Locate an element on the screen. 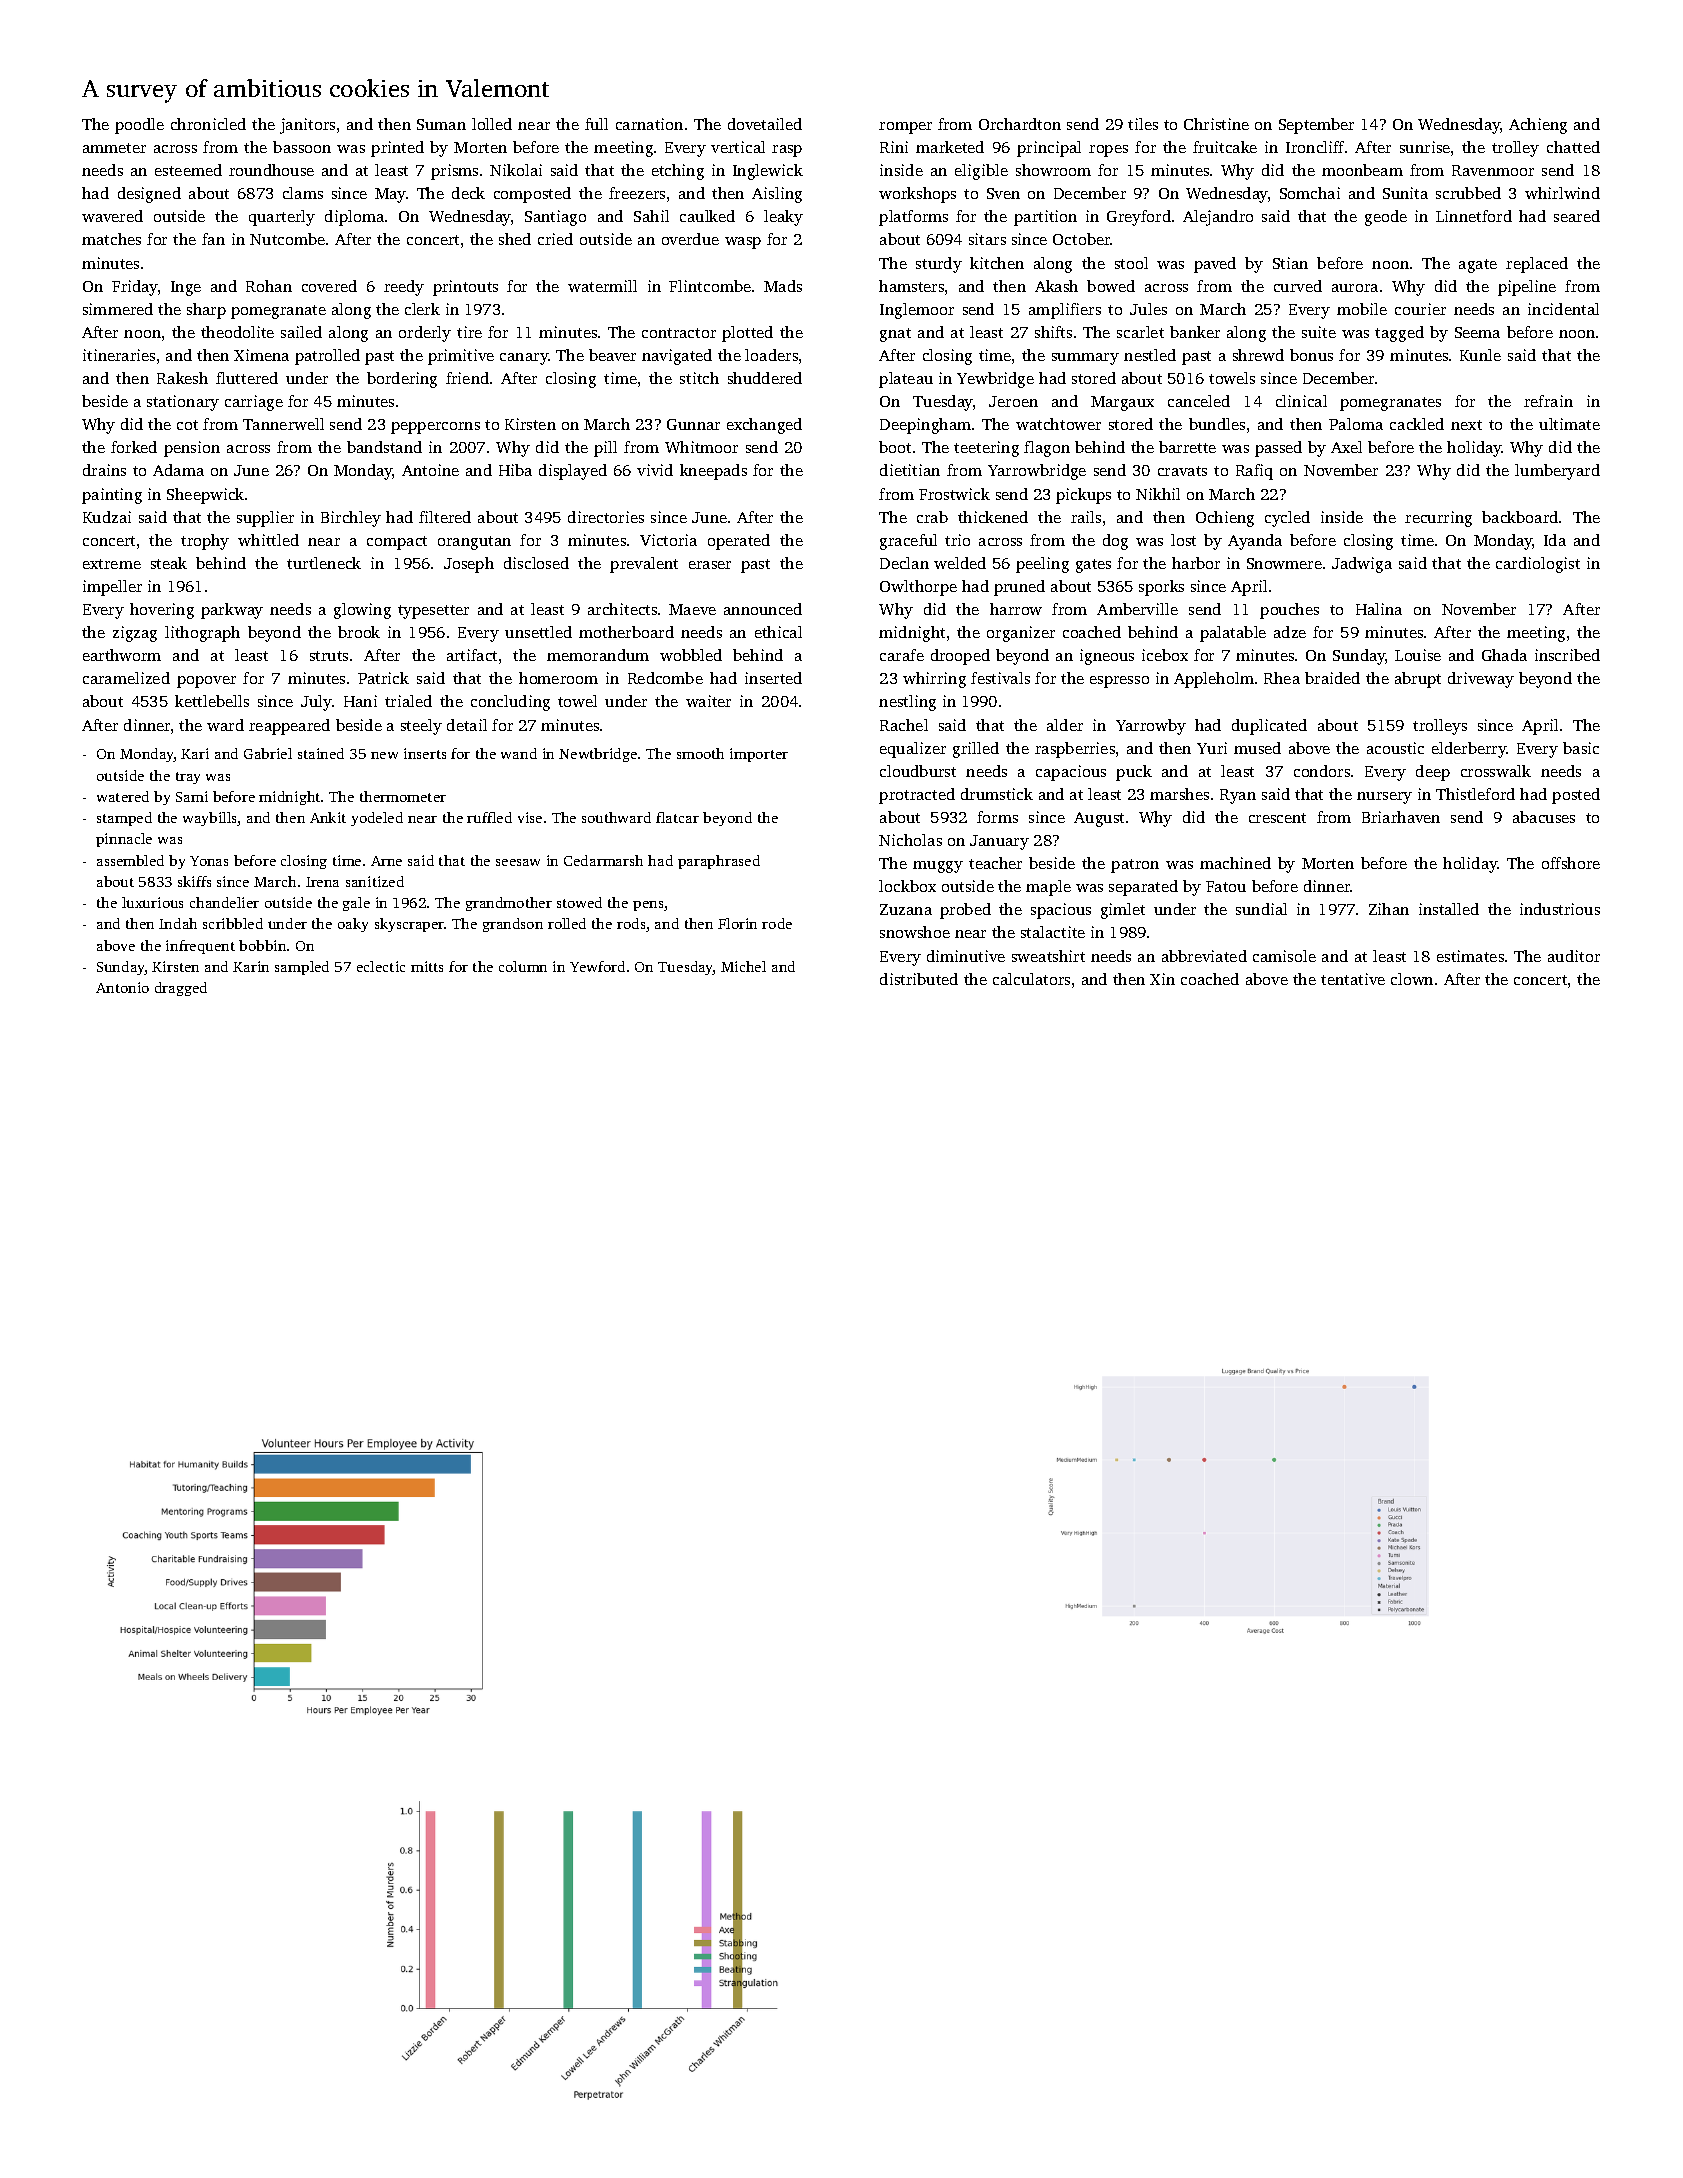 This screenshot has height=2178, width=1683. Michel is located at coordinates (743, 966).
